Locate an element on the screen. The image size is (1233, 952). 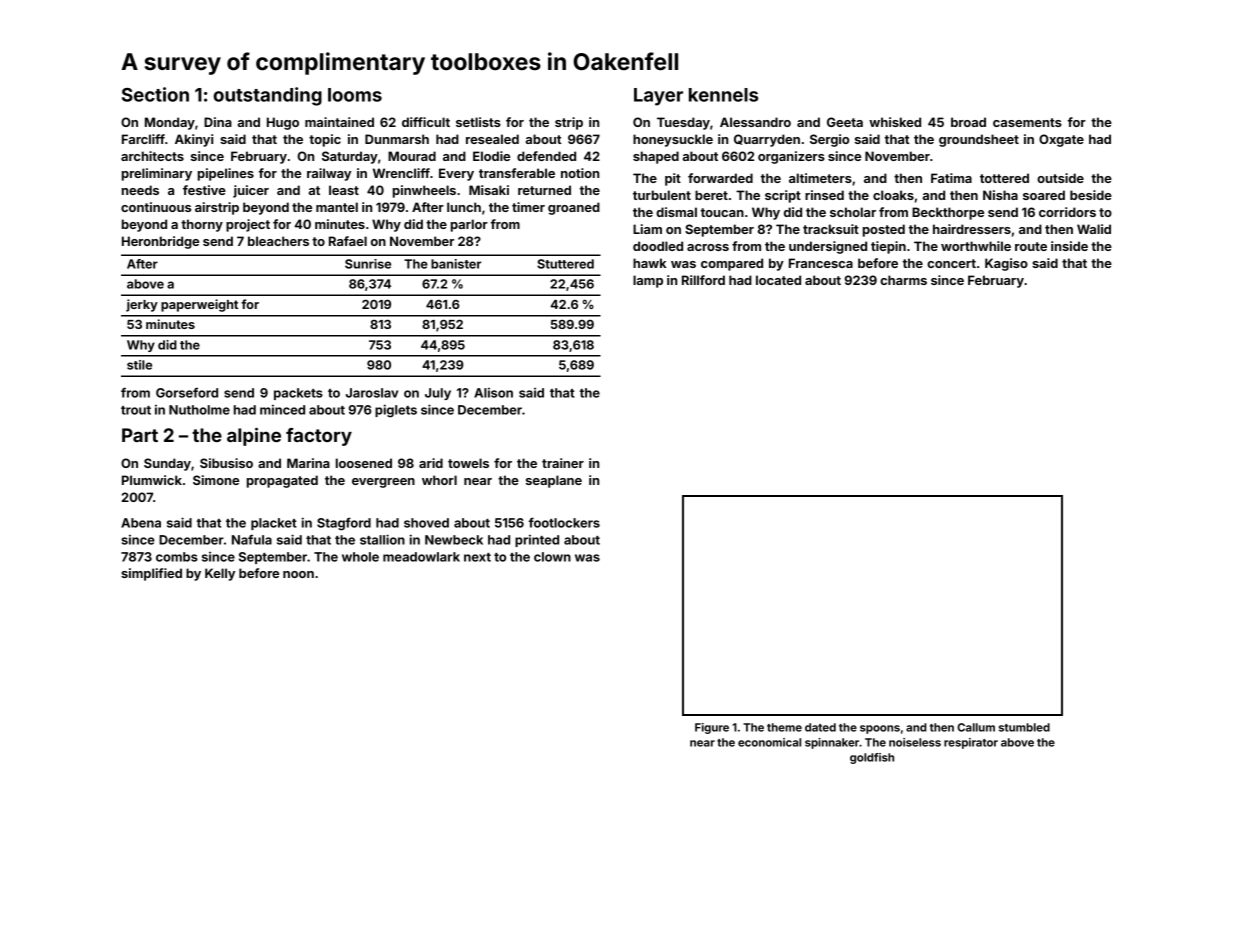
noon is located at coordinates (298, 574).
